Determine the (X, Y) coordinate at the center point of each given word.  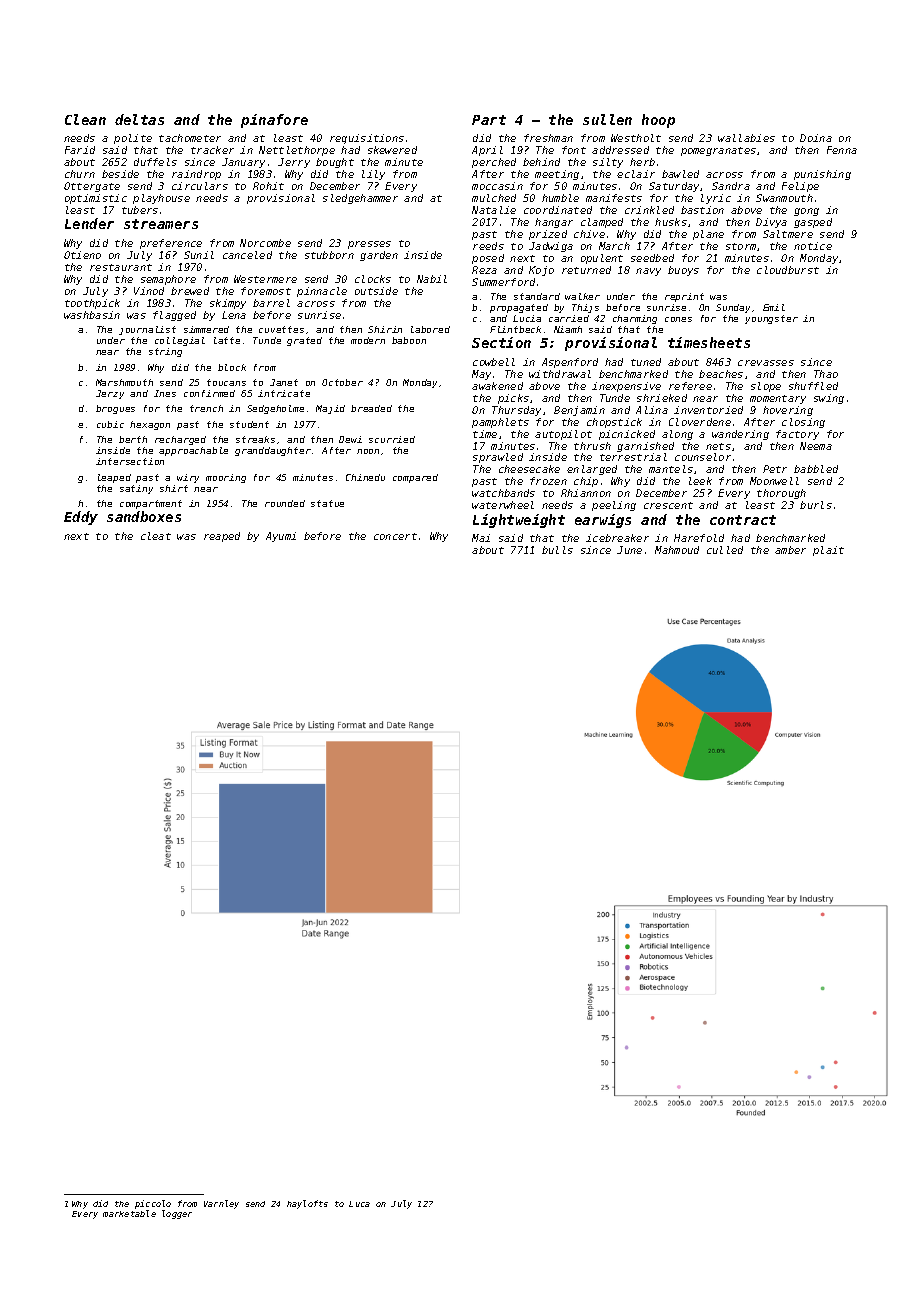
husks (671, 222)
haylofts (307, 1204)
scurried (392, 439)
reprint (684, 297)
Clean (85, 119)
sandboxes (144, 516)
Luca (359, 1204)
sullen (607, 119)
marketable (129, 1213)
